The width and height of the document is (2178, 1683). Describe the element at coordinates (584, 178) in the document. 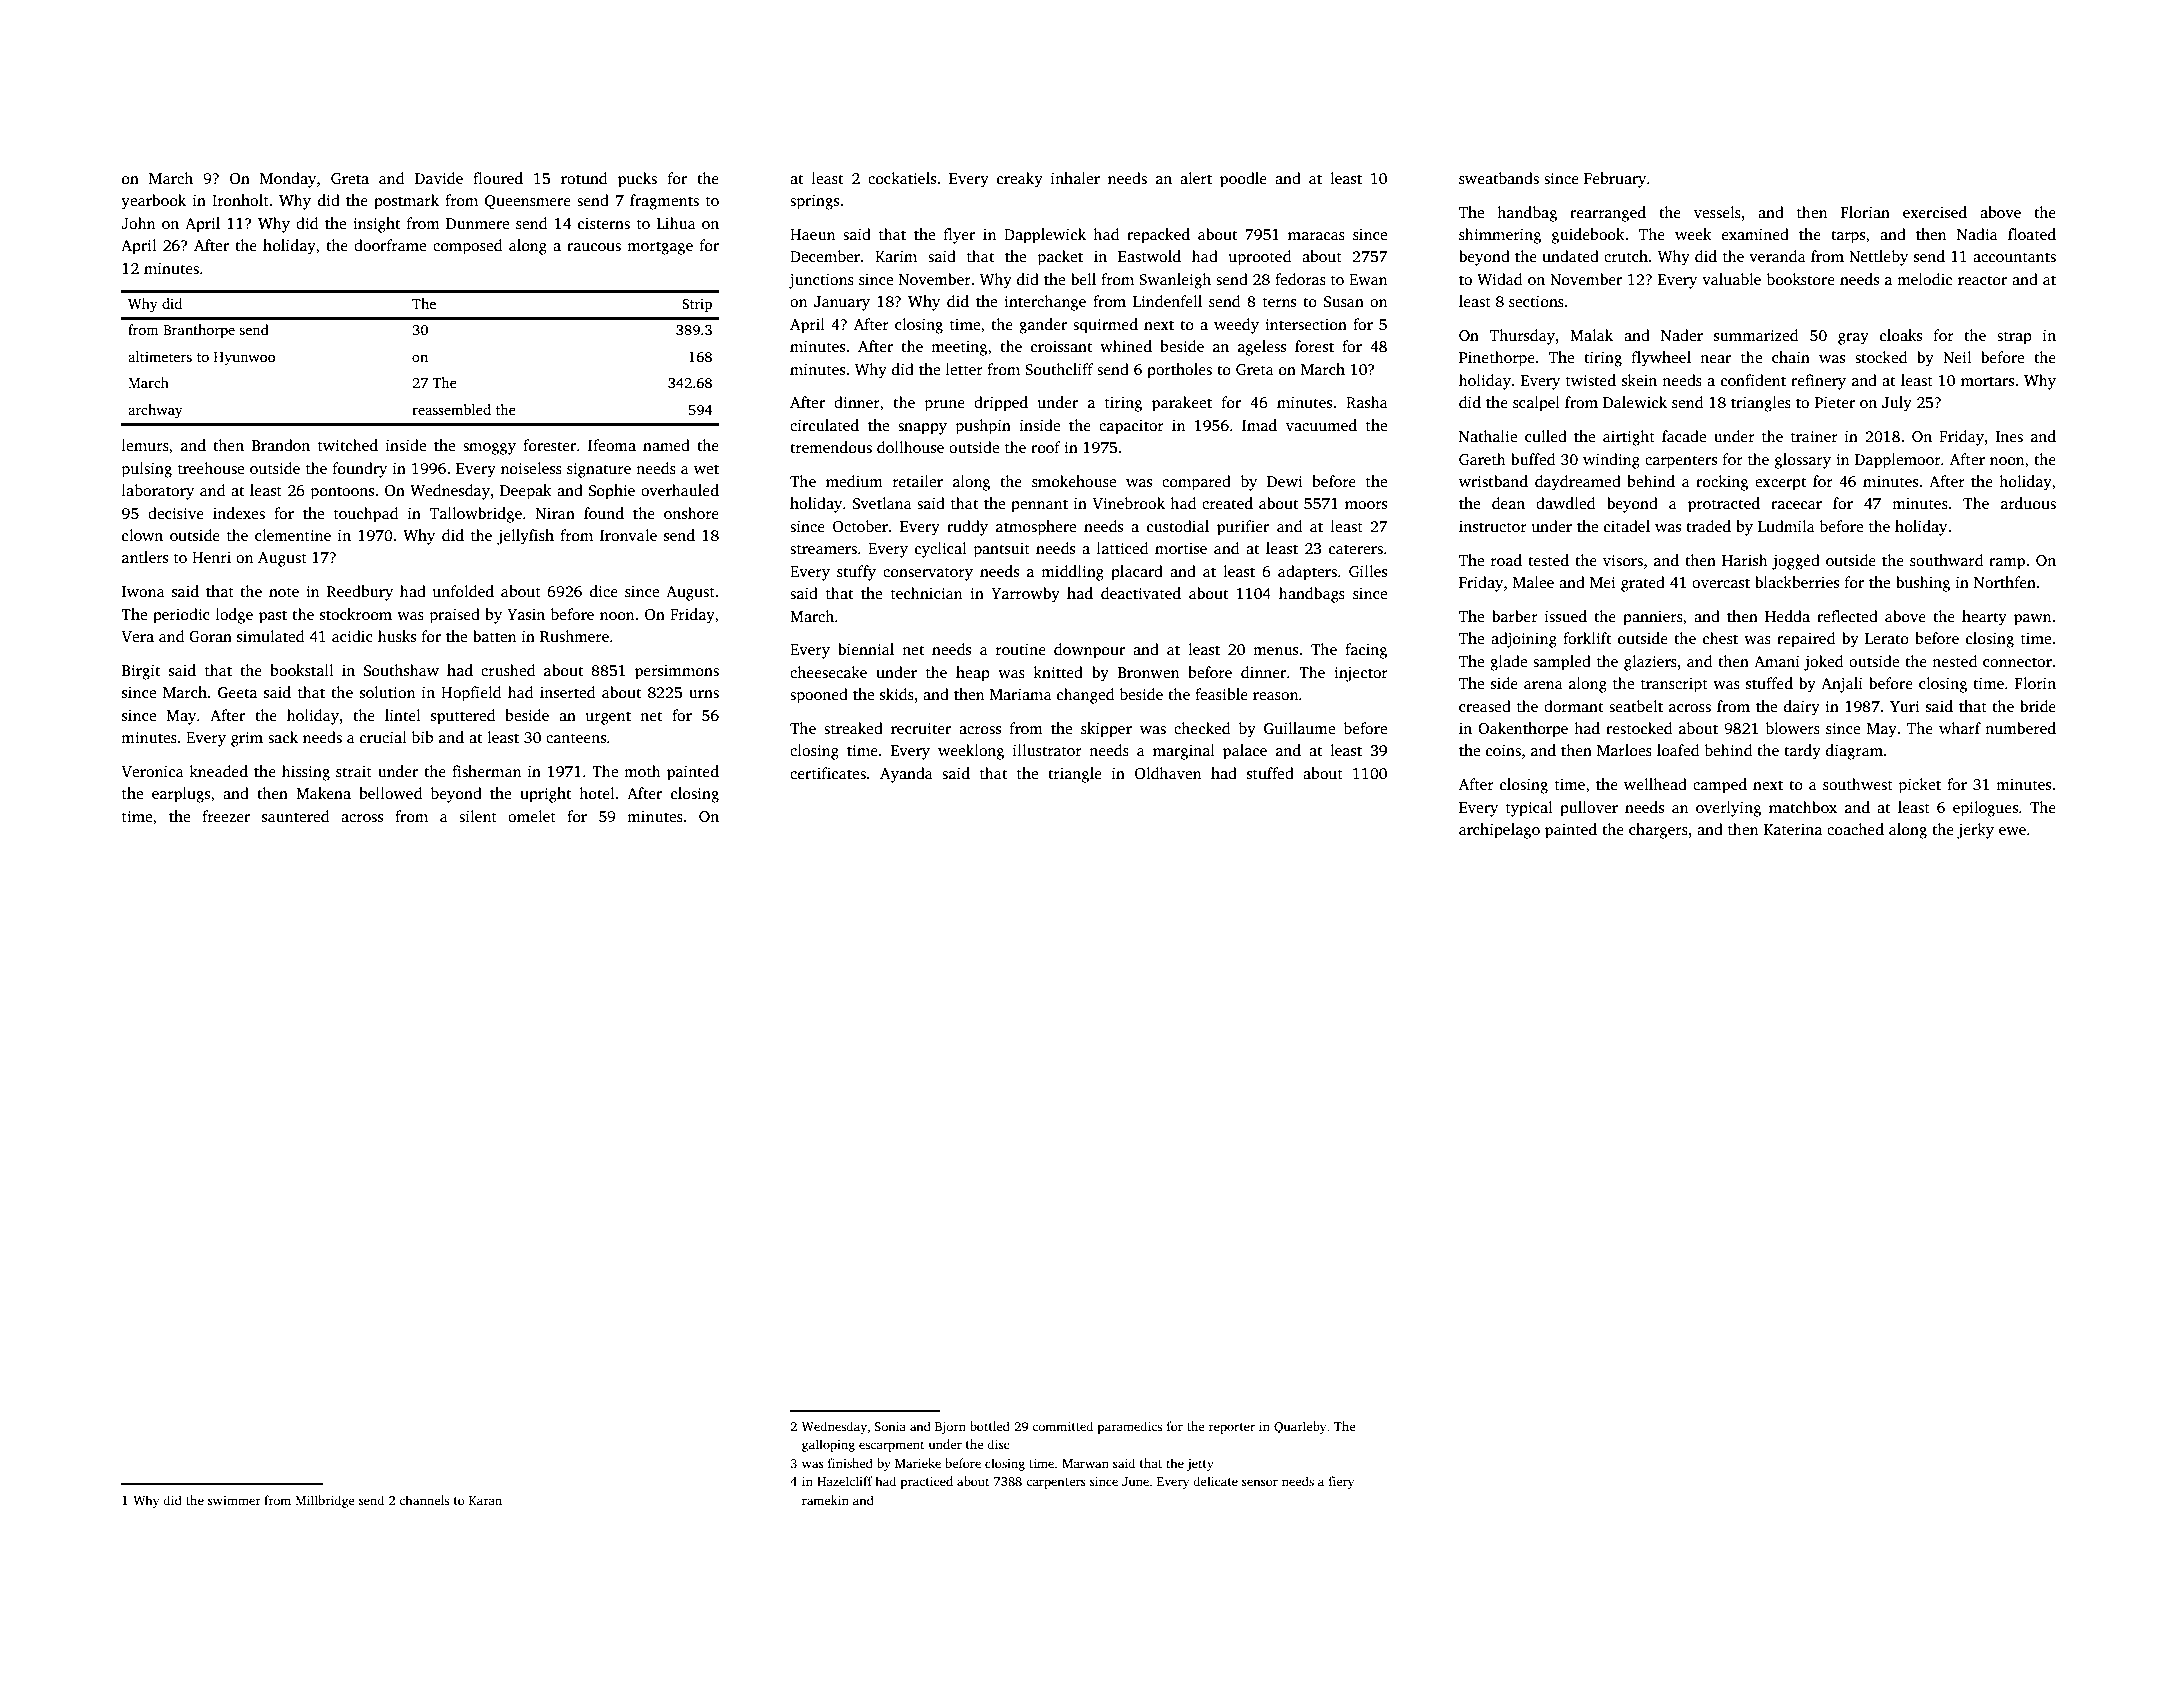

I see `rotund` at that location.
